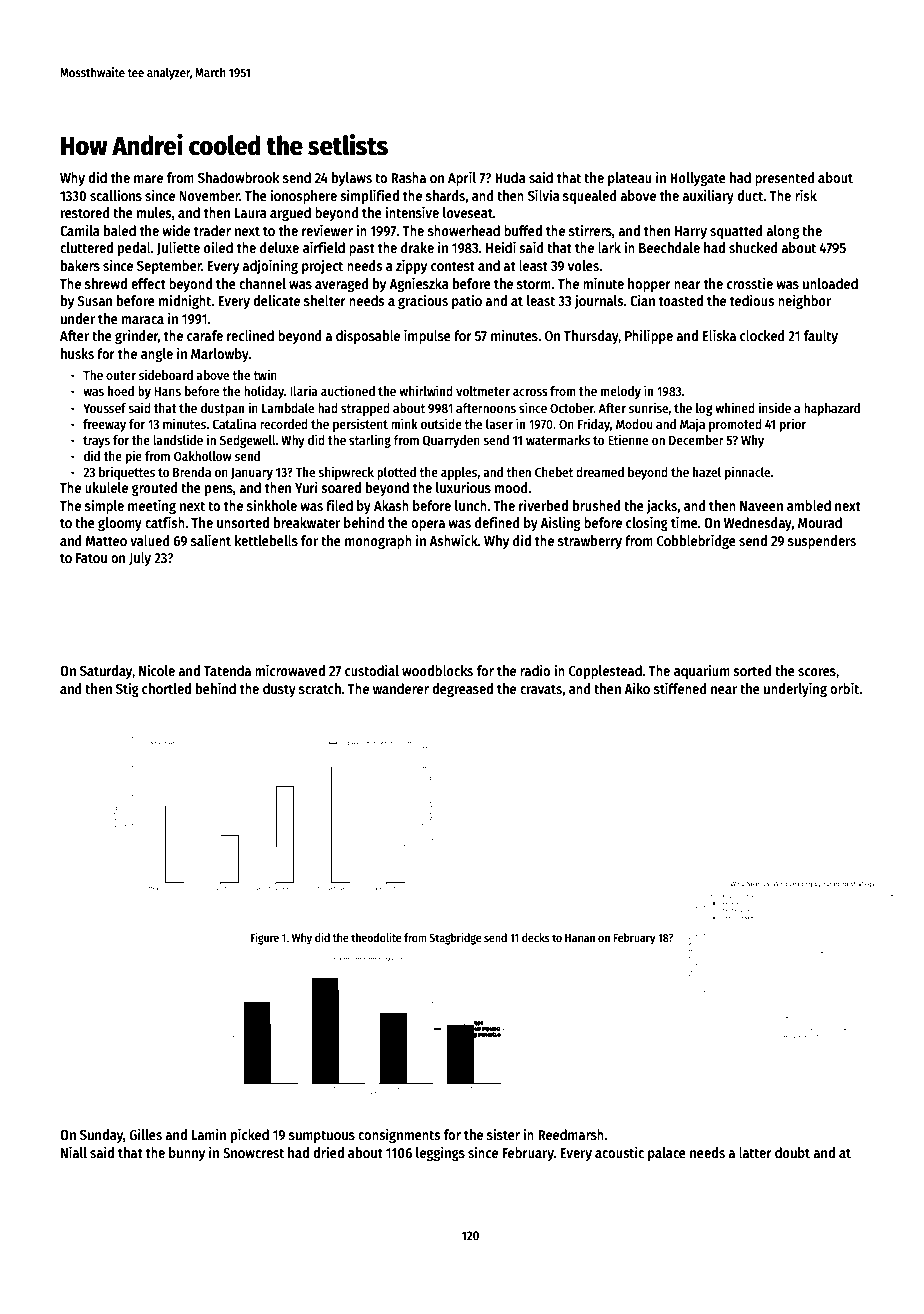  What do you see at coordinates (187, 1154) in the document?
I see `bunny` at bounding box center [187, 1154].
